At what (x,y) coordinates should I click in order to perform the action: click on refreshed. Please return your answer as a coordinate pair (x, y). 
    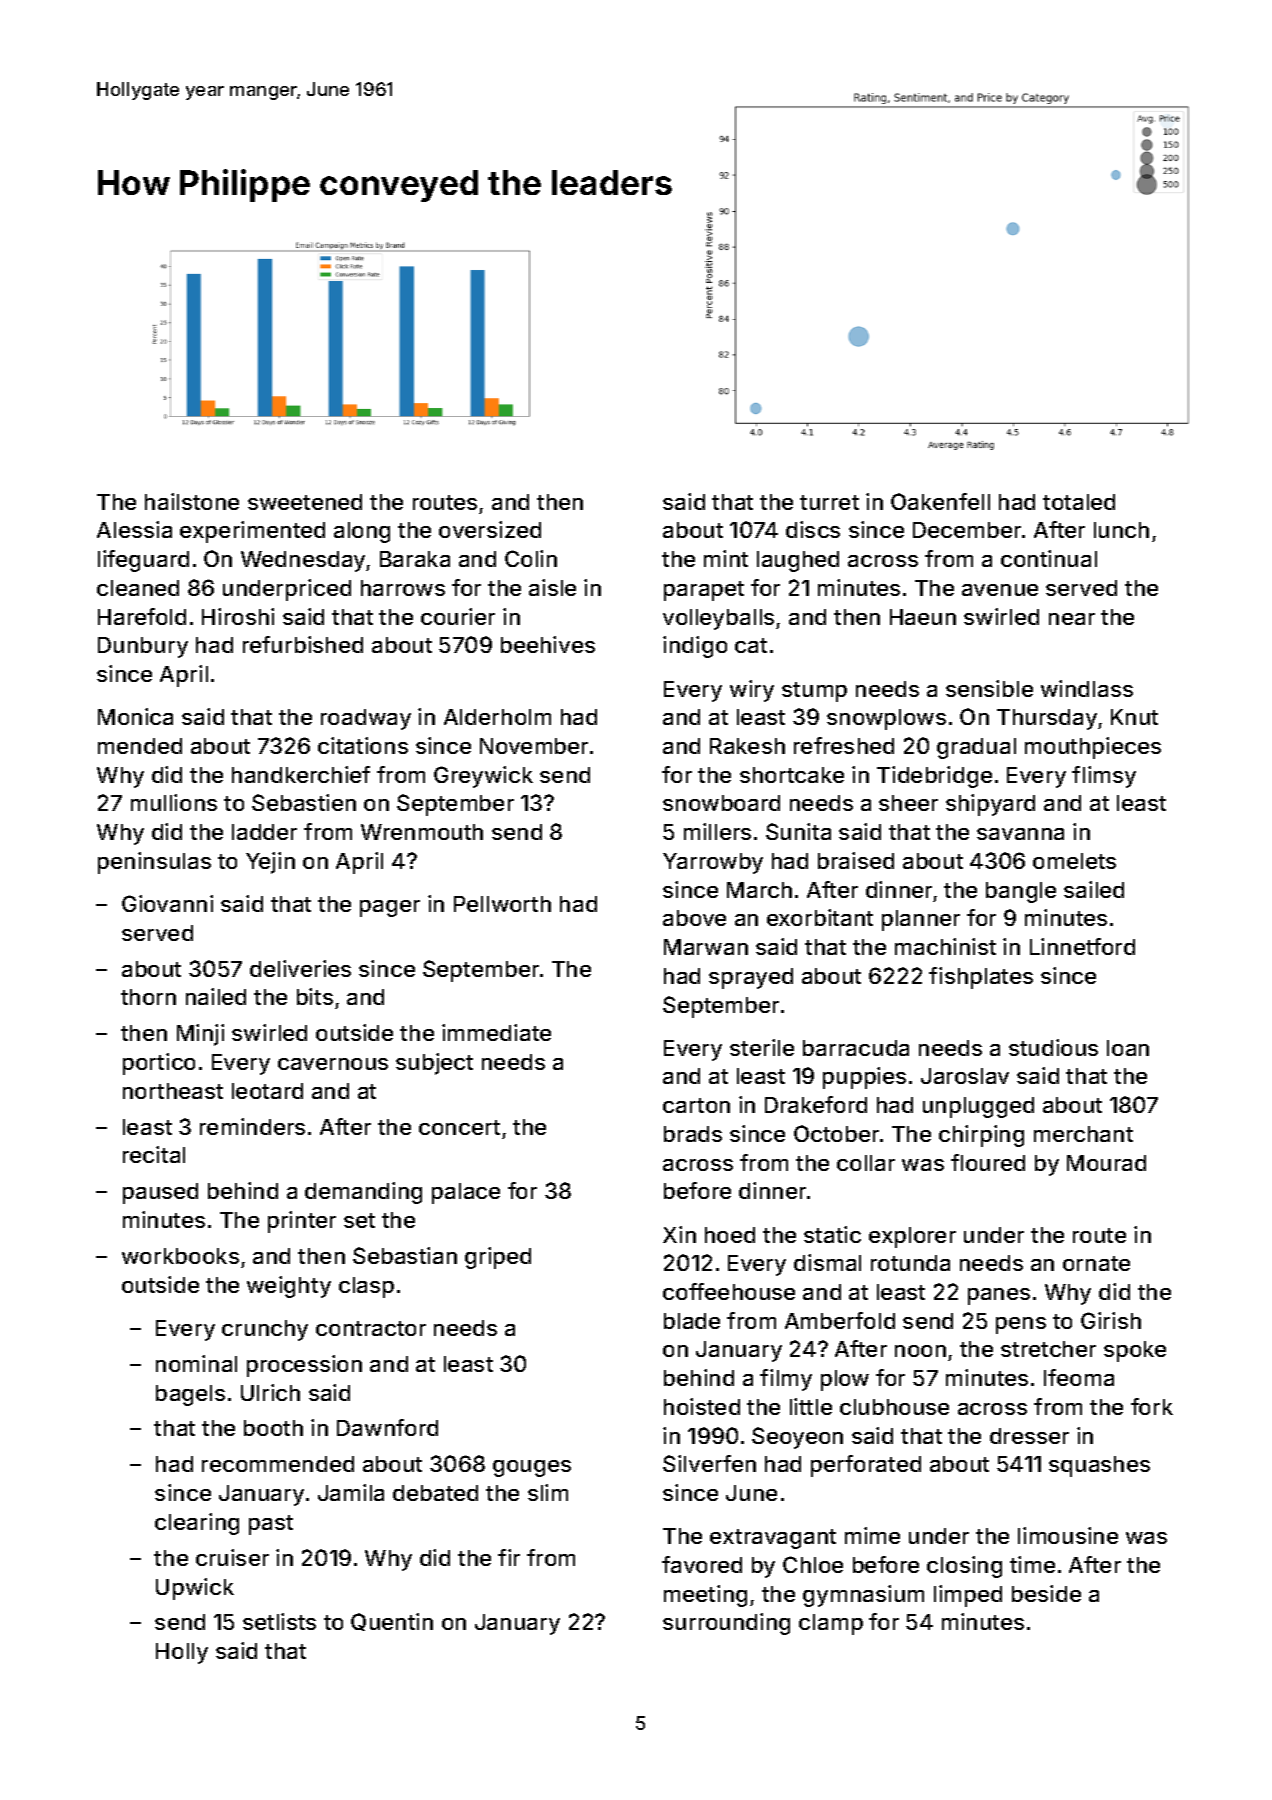
    Looking at the image, I should click on (844, 745).
